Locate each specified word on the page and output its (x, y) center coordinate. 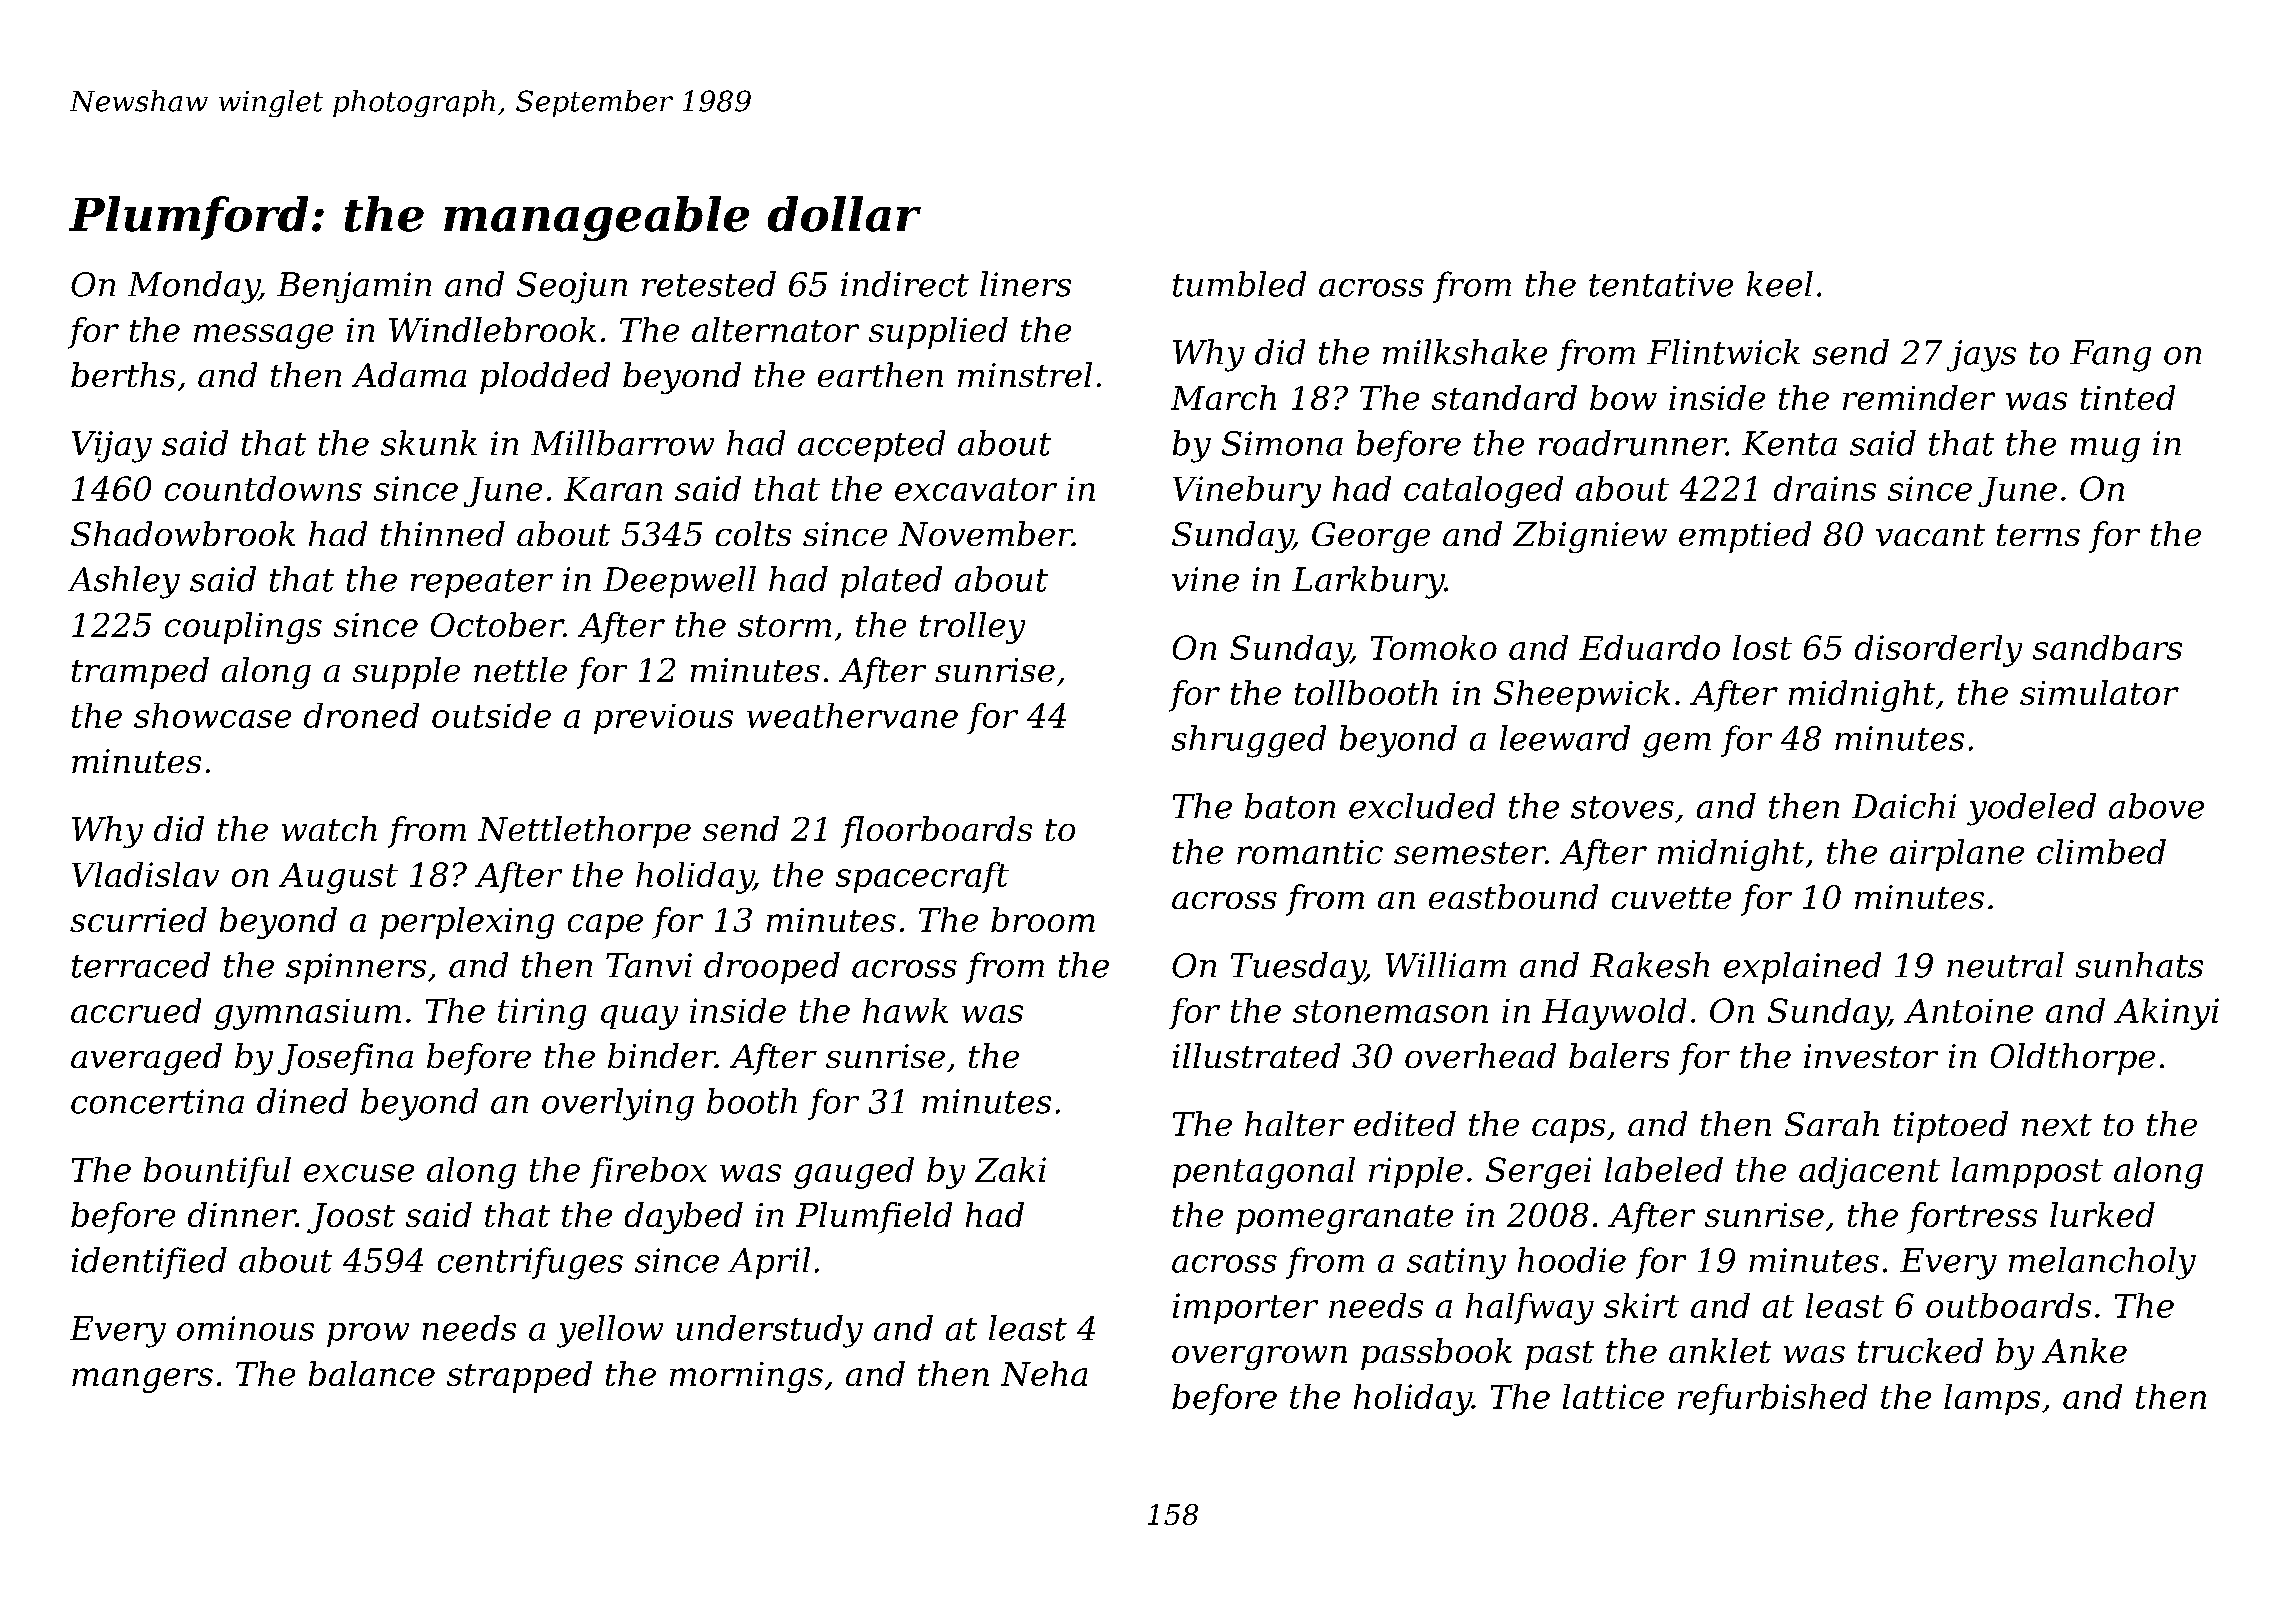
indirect (905, 284)
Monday (193, 287)
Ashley (124, 582)
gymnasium (307, 1014)
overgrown (1259, 1358)
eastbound (1513, 896)
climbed (2101, 851)
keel (1780, 284)
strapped (519, 1377)
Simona (1282, 443)
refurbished (1772, 1399)
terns (2038, 535)
